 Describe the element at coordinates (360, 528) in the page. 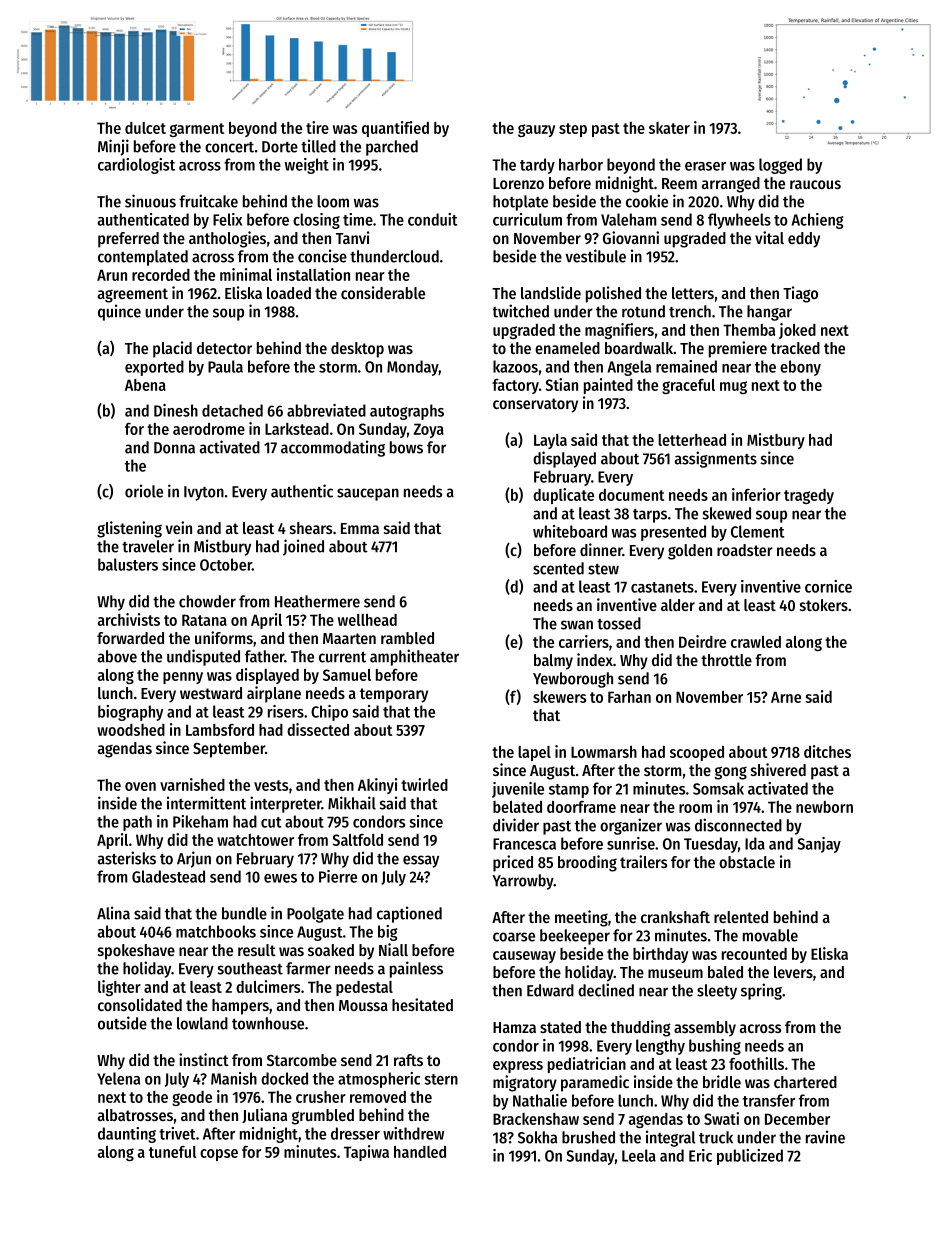

I see `Emma` at that location.
